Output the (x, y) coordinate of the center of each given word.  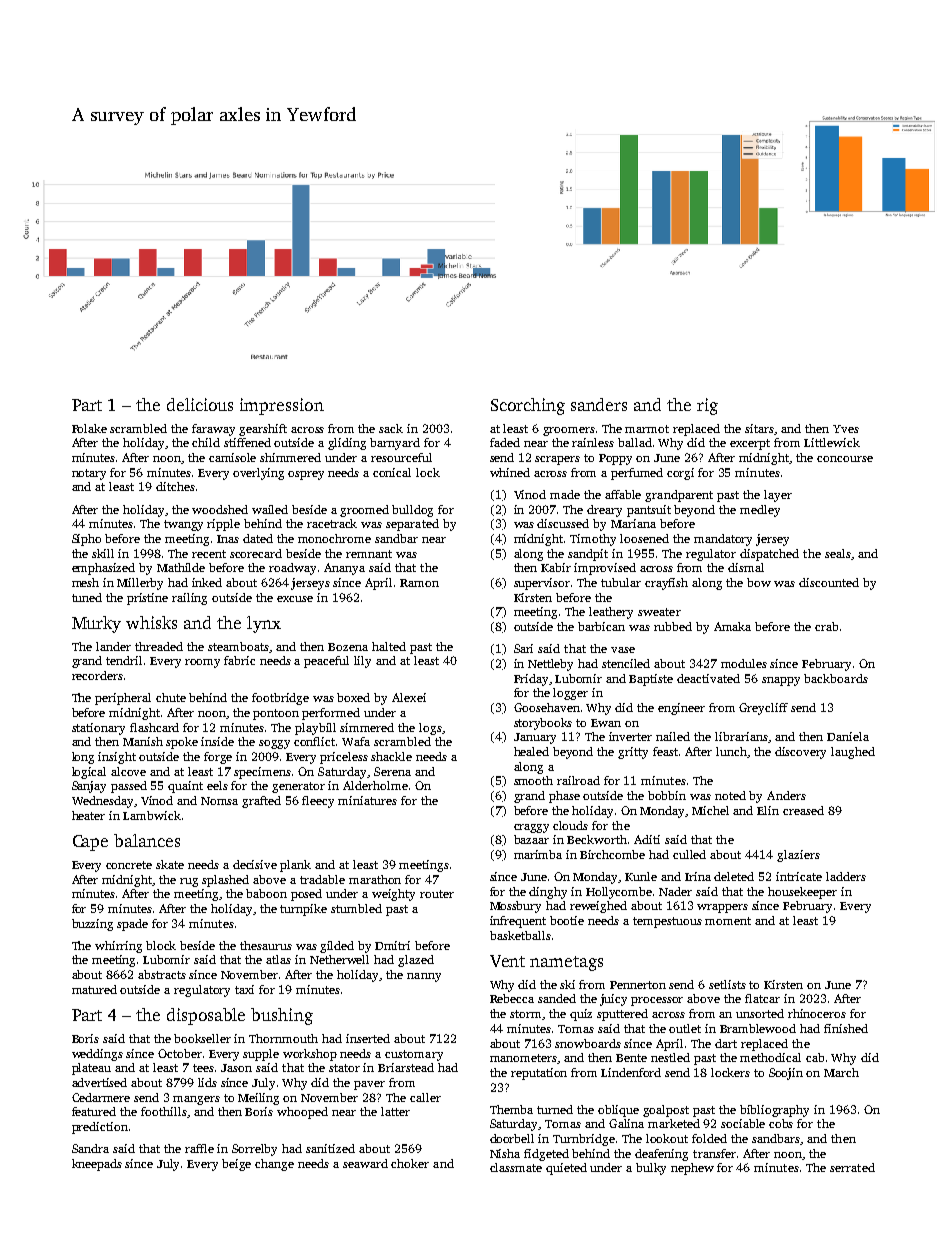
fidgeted (546, 1155)
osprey (306, 475)
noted (730, 795)
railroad (578, 780)
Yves (846, 429)
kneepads (97, 1165)
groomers (569, 431)
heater (88, 815)
